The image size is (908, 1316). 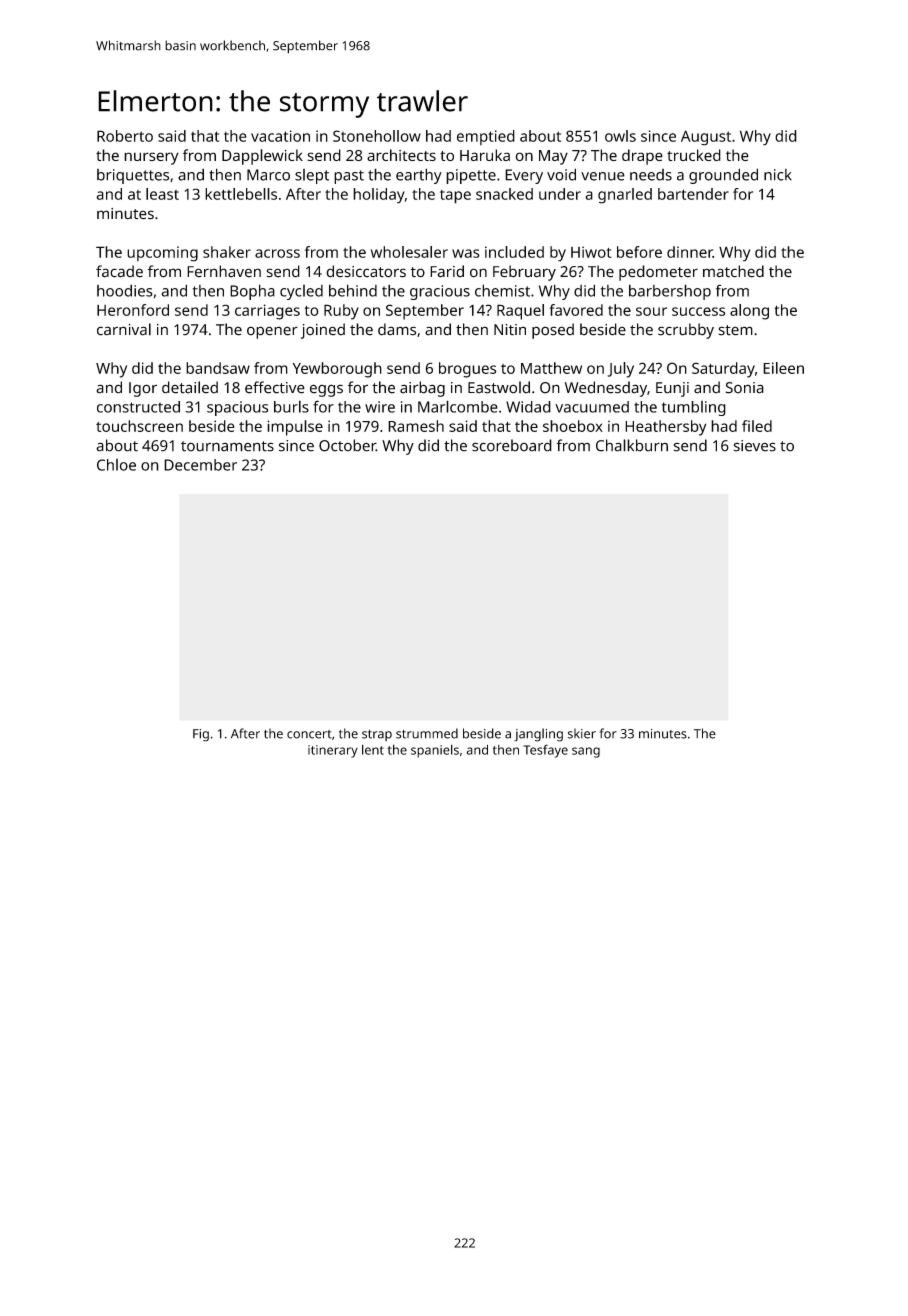 What do you see at coordinates (427, 733) in the screenshot?
I see `strummed` at bounding box center [427, 733].
